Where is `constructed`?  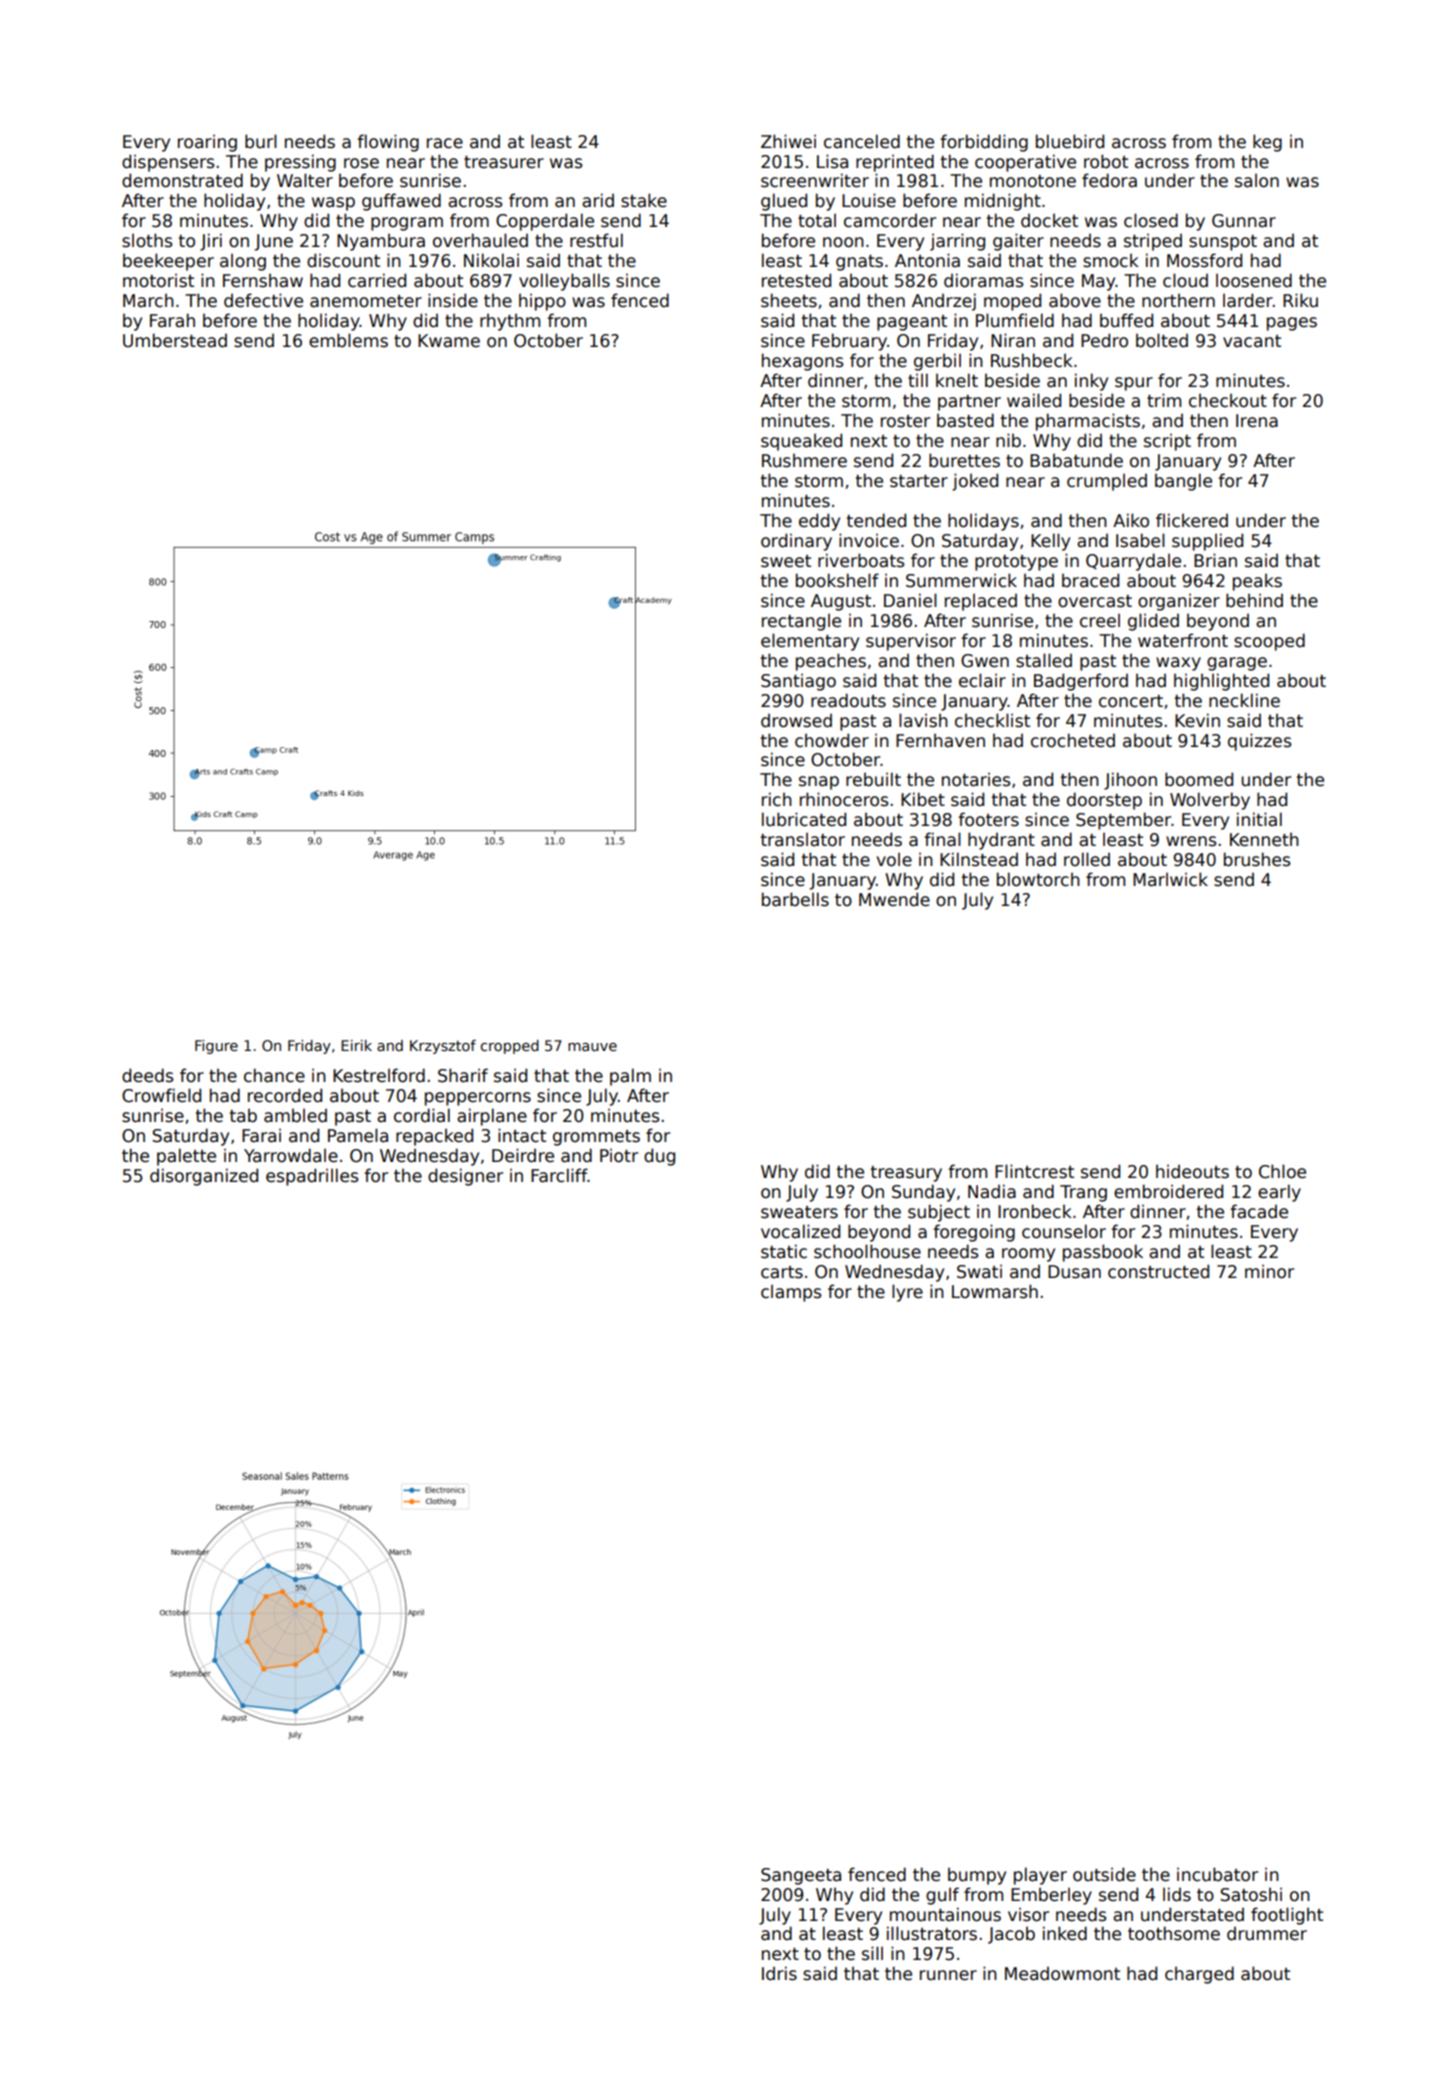 constructed is located at coordinates (1158, 1271).
